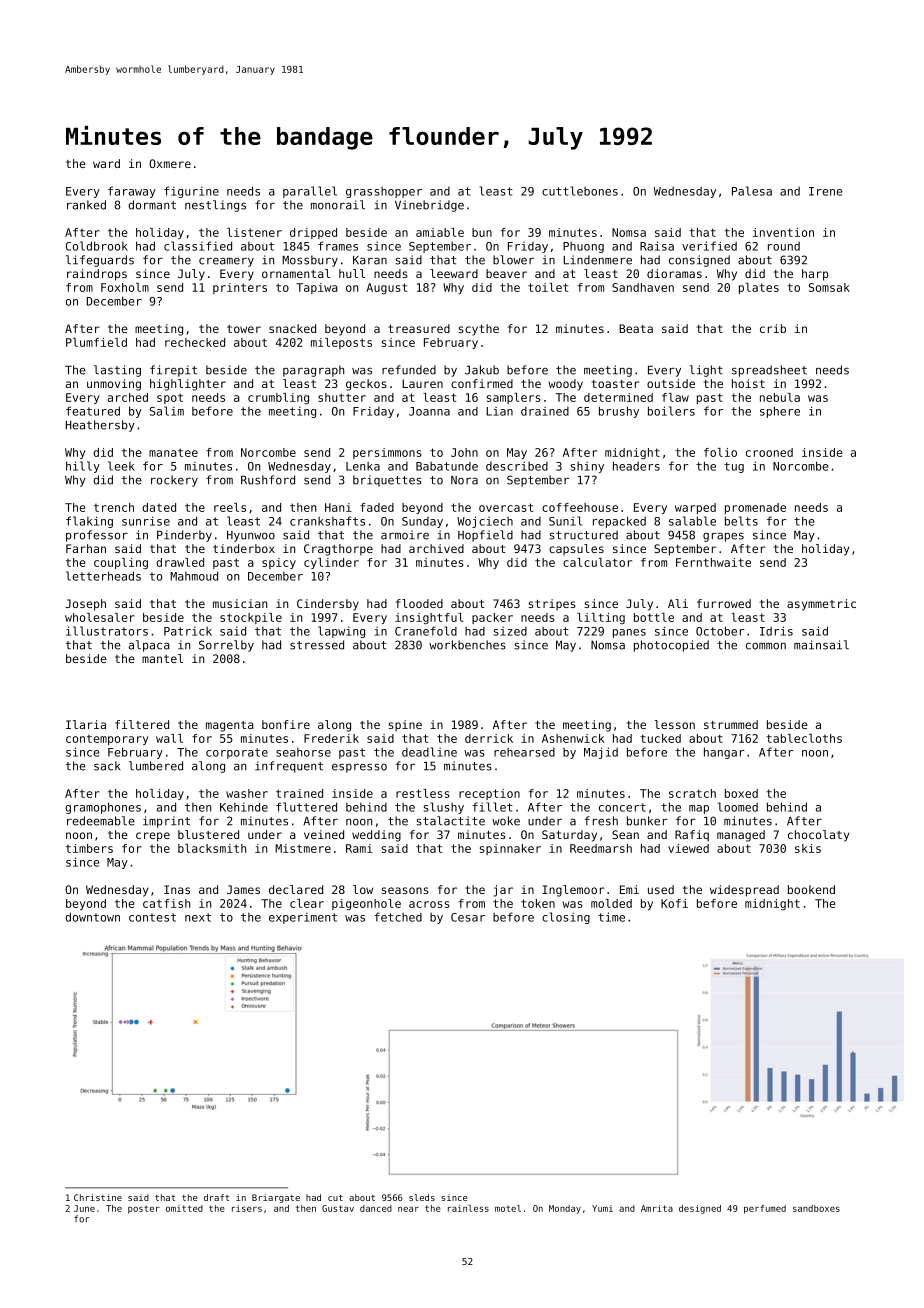 This image has width=924, height=1308. What do you see at coordinates (510, 631) in the image?
I see `sized` at bounding box center [510, 631].
